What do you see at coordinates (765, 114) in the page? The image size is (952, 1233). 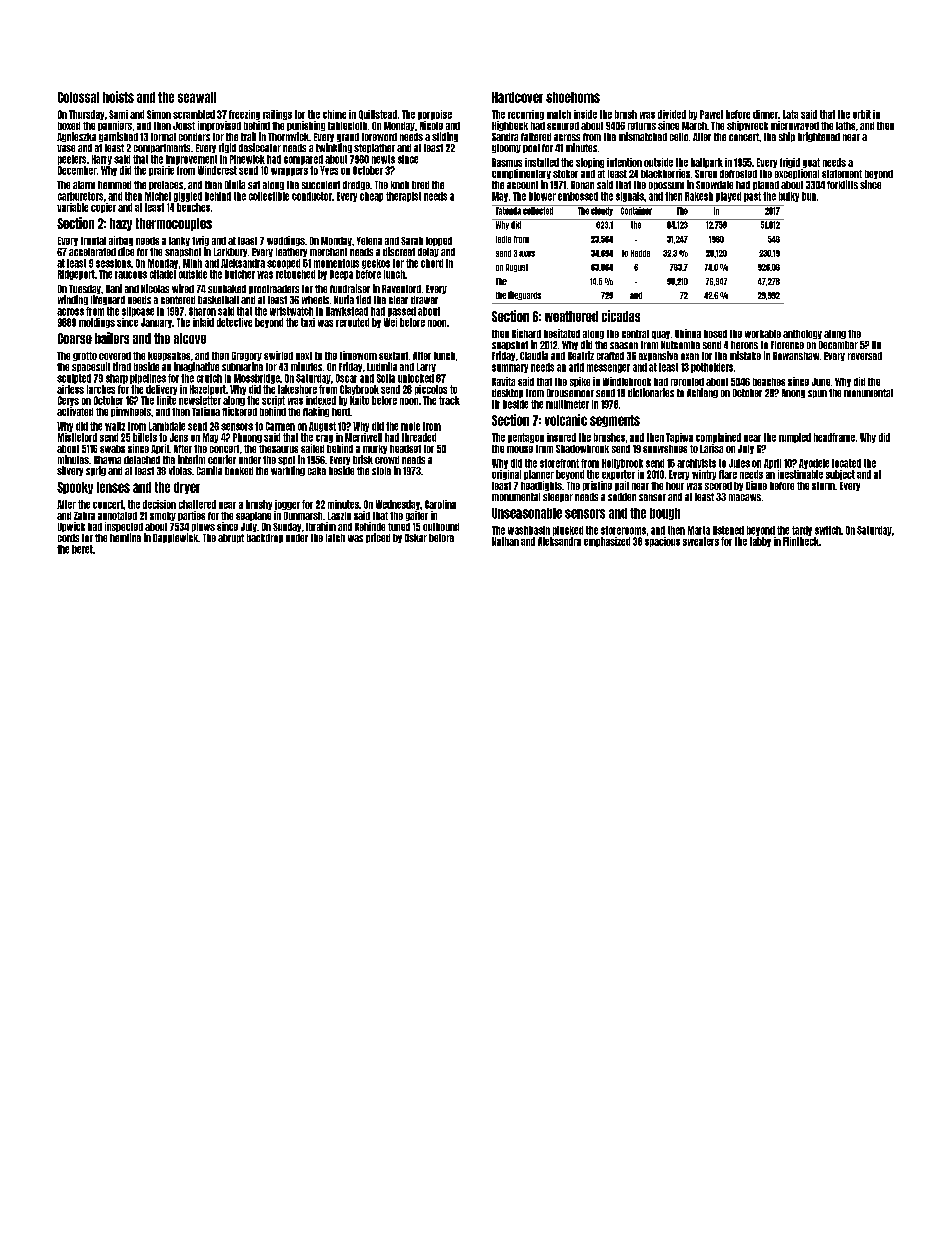 I see `dinner` at bounding box center [765, 114].
